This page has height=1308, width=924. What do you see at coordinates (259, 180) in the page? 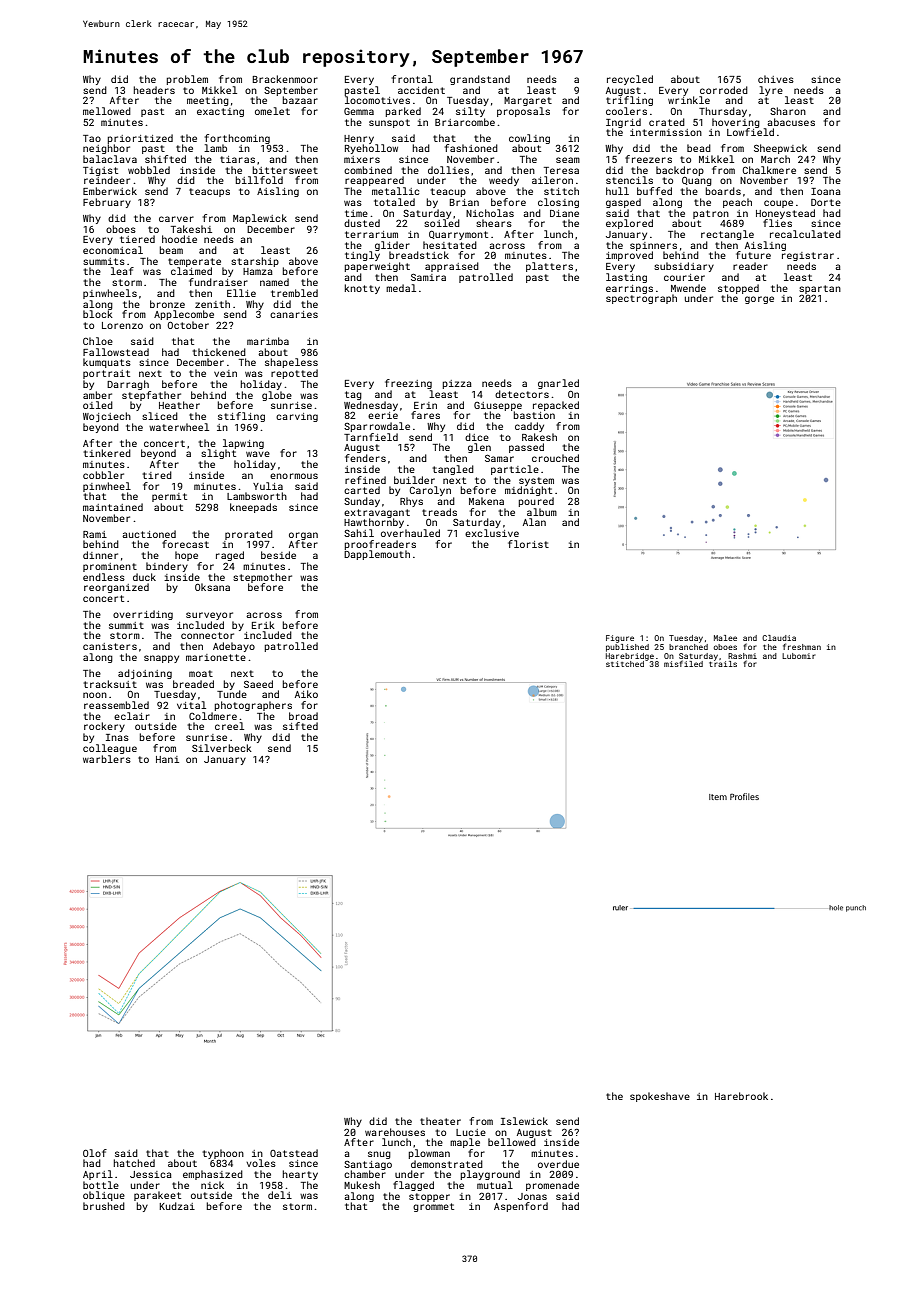
I see `billfold` at bounding box center [259, 180].
